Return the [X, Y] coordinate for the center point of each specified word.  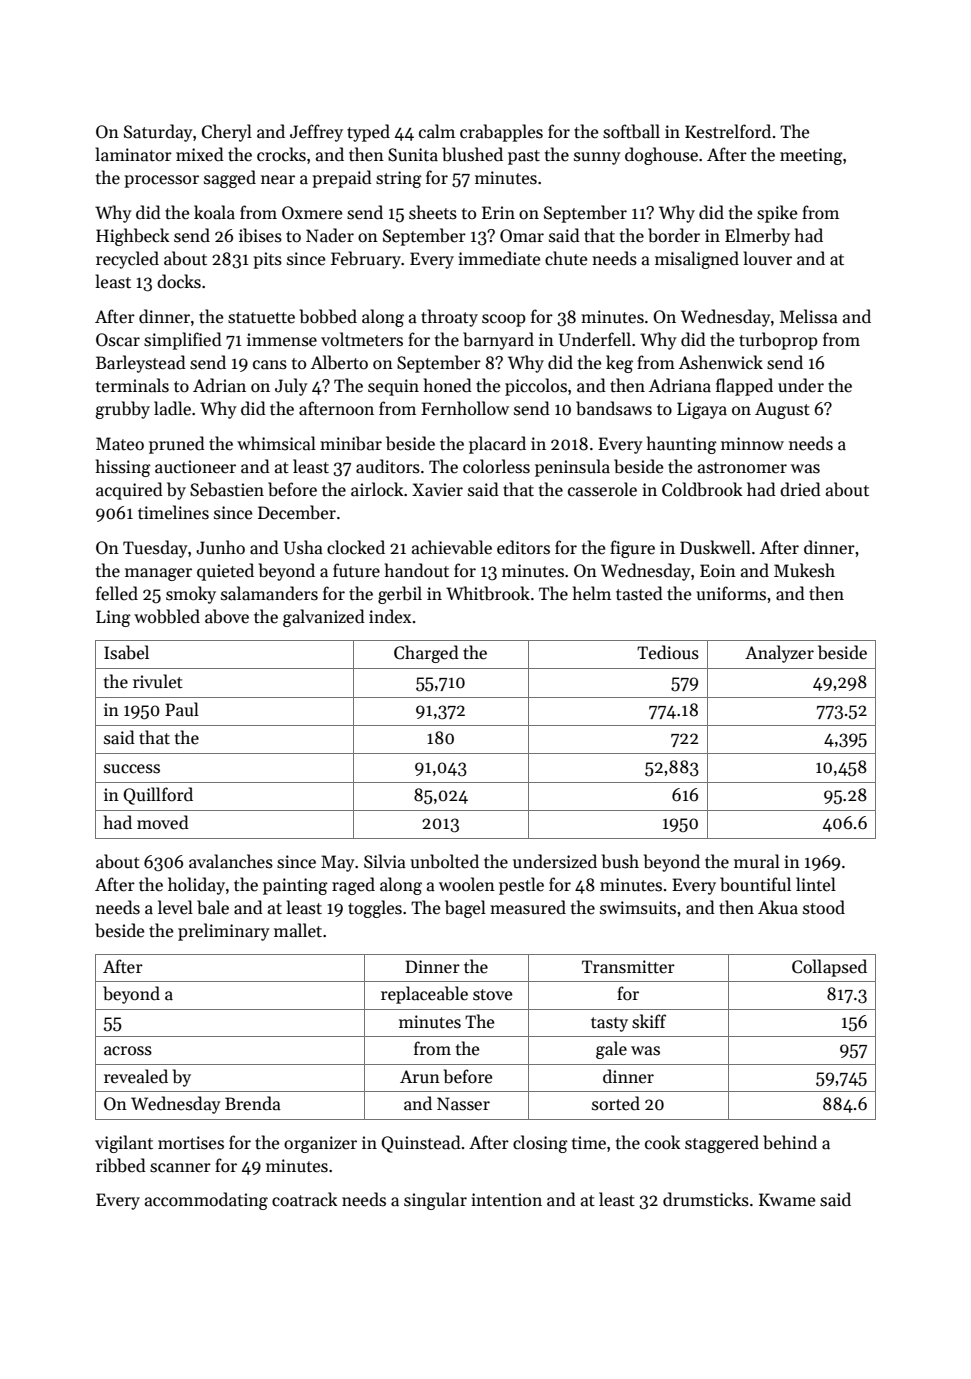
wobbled [167, 616]
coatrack [305, 1199]
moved [163, 822]
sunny [597, 158]
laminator [133, 154]
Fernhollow [465, 408]
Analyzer [779, 654]
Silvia [385, 861]
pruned [177, 445]
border [674, 235]
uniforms [731, 593]
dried [800, 489]
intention [506, 1200]
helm [592, 593]
